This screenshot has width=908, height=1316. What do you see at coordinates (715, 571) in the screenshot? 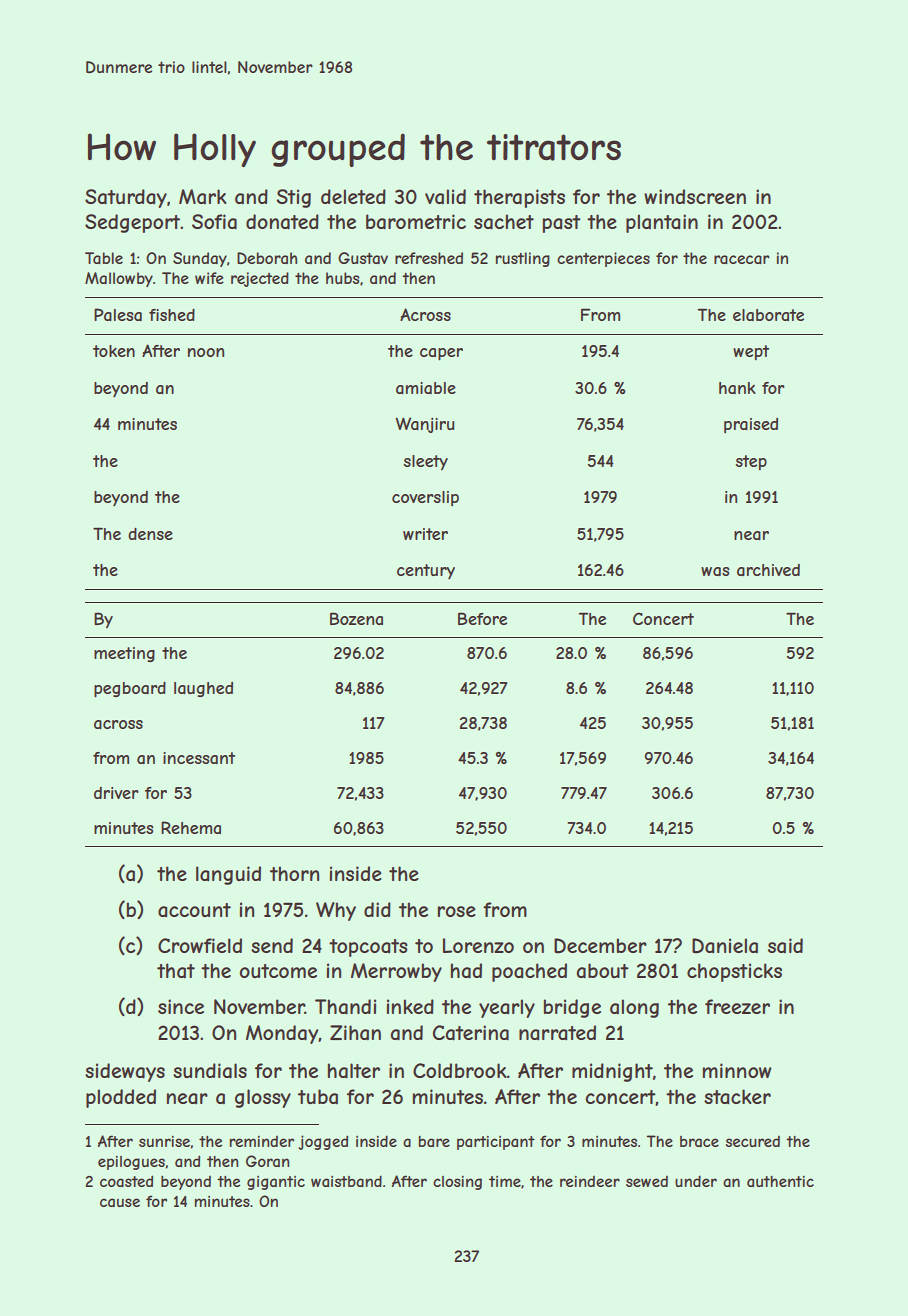
I see `was` at bounding box center [715, 571].
